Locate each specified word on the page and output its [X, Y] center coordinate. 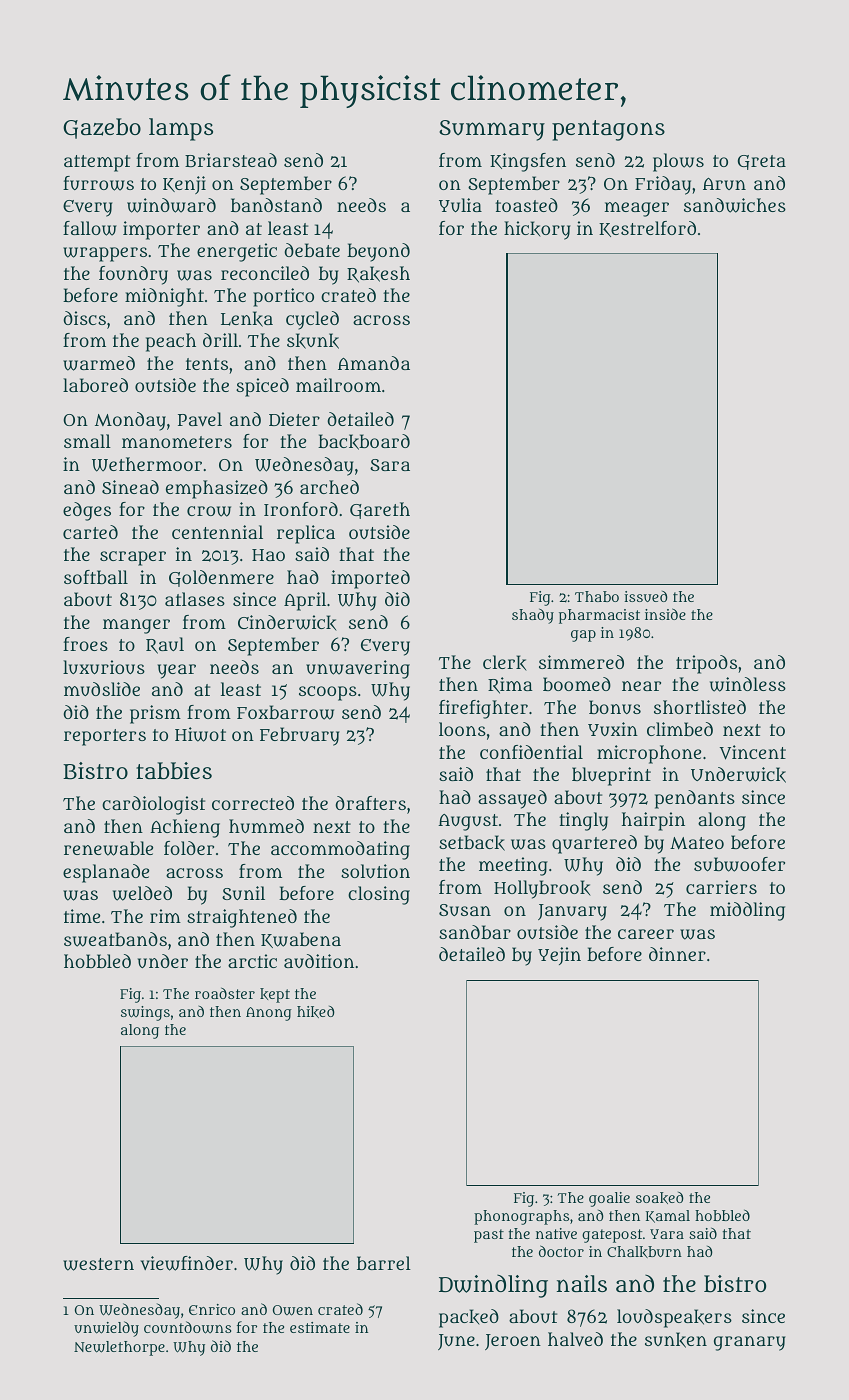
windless [748, 684]
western [98, 1264]
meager [637, 209]
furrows [98, 183]
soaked [660, 1198]
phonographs [521, 1217]
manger [136, 626]
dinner [677, 954]
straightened [242, 918]
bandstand [276, 205]
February [300, 736]
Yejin [559, 956]
